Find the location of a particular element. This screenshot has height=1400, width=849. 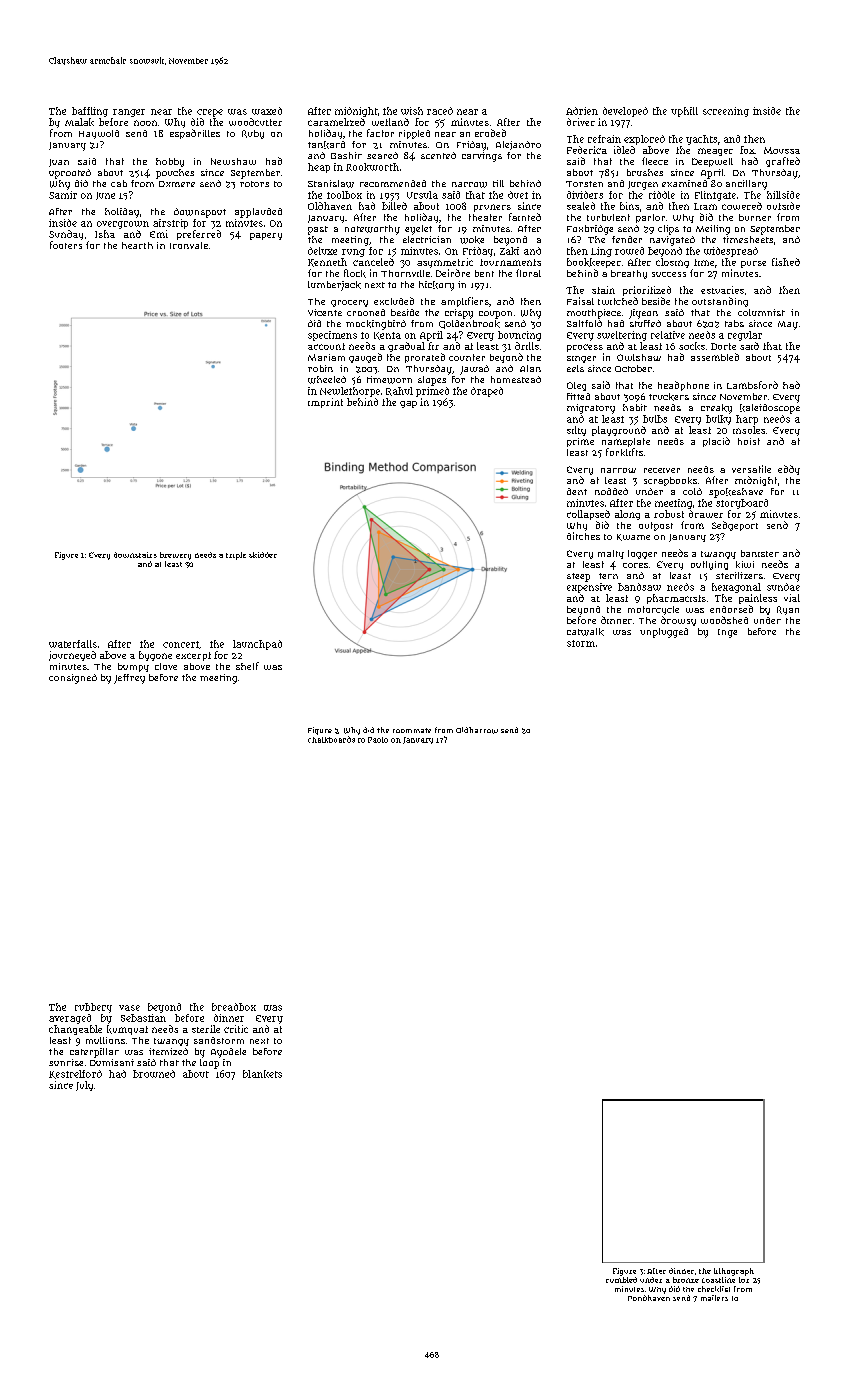

rumbled is located at coordinates (621, 1280).
